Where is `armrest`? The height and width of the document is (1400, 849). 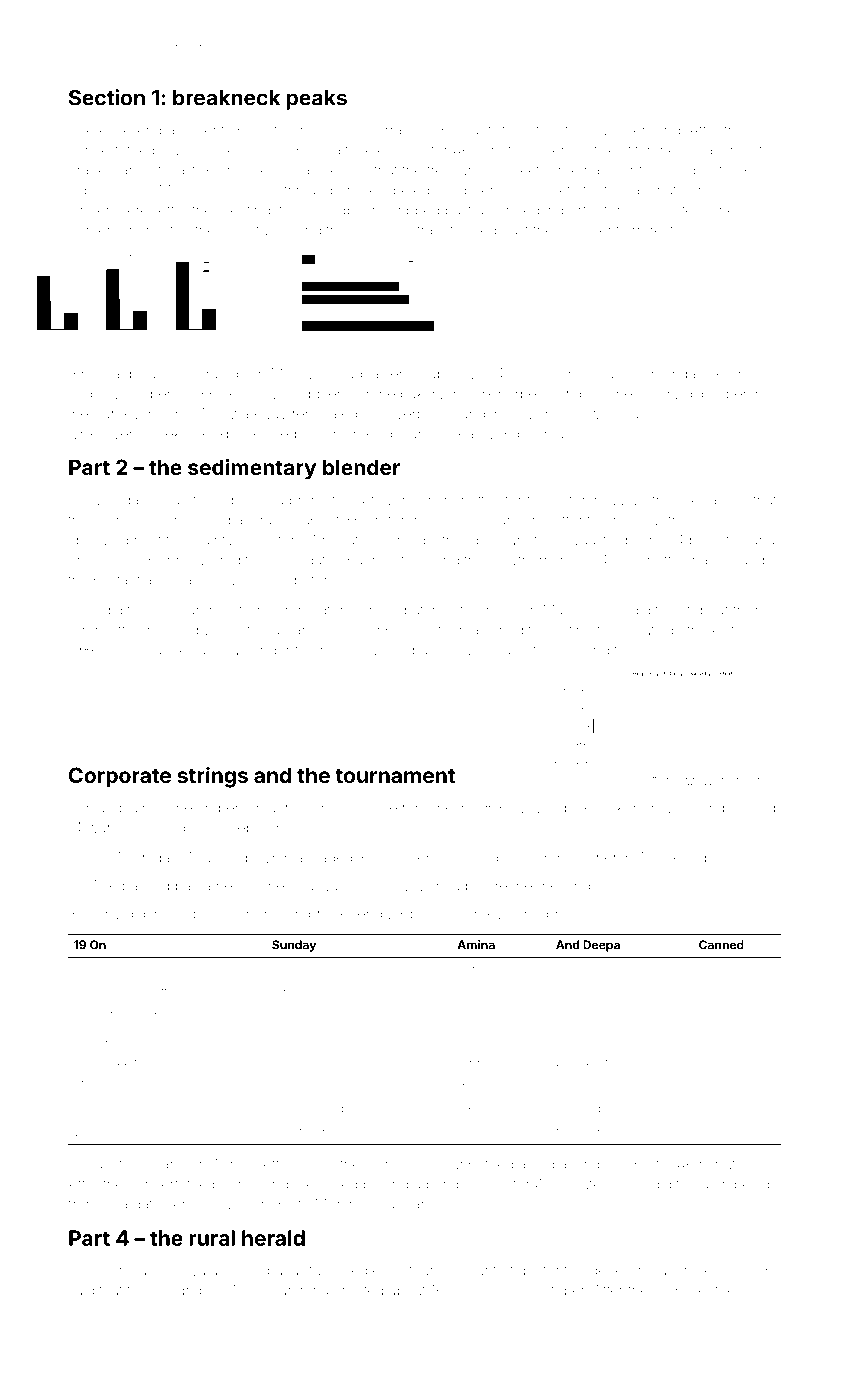 armrest is located at coordinates (649, 231).
